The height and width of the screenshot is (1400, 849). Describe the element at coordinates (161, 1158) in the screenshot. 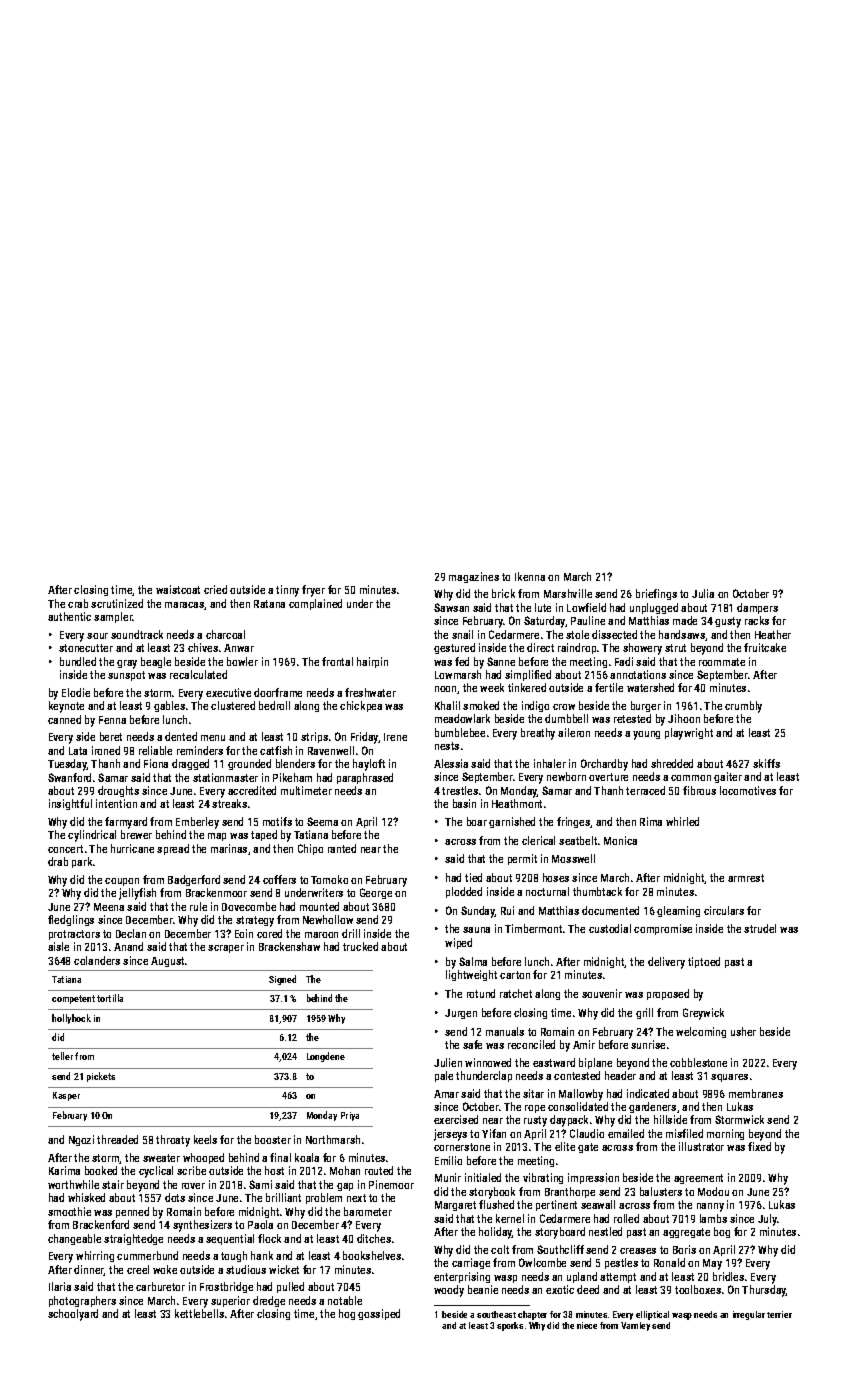

I see `sweater` at that location.
